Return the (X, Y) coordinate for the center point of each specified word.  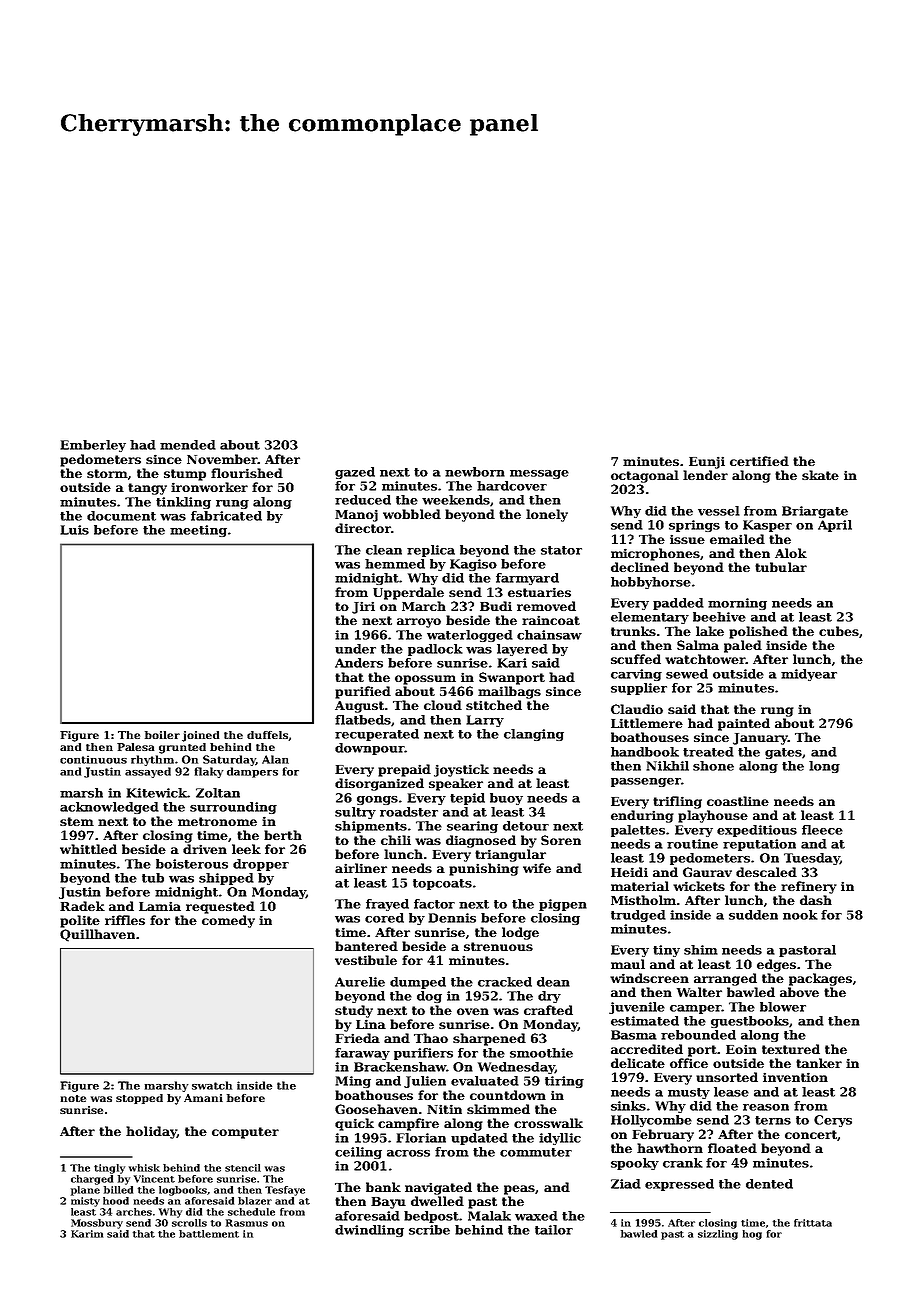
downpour (369, 749)
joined (201, 736)
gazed (355, 473)
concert (811, 1134)
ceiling (358, 1153)
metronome (217, 821)
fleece (822, 830)
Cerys (833, 1121)
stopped (139, 1099)
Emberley (93, 446)
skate (820, 475)
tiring (564, 1082)
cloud (443, 705)
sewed (687, 674)
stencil (243, 1168)
